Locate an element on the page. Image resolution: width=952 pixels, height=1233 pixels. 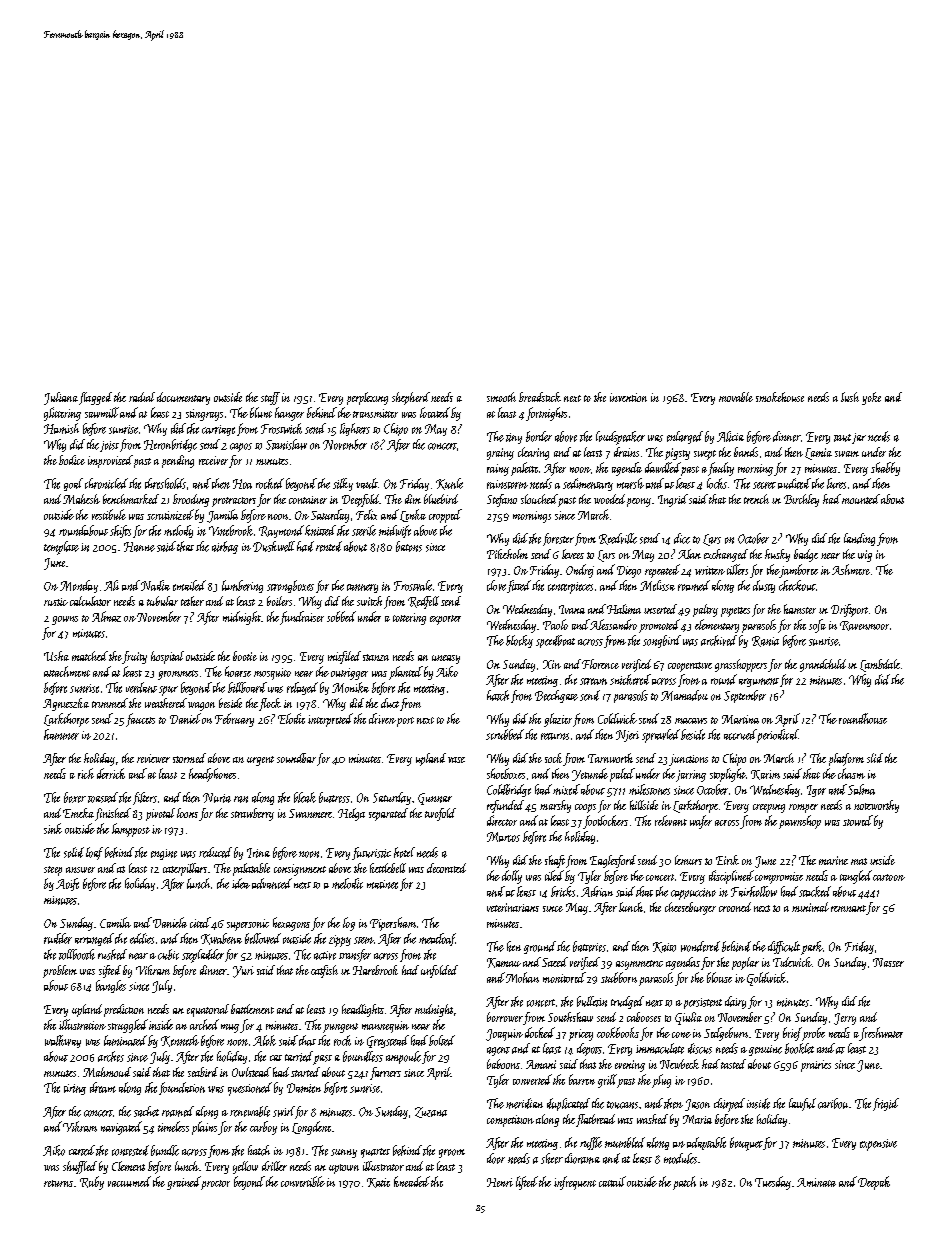
navigated is located at coordinates (121, 1128).
